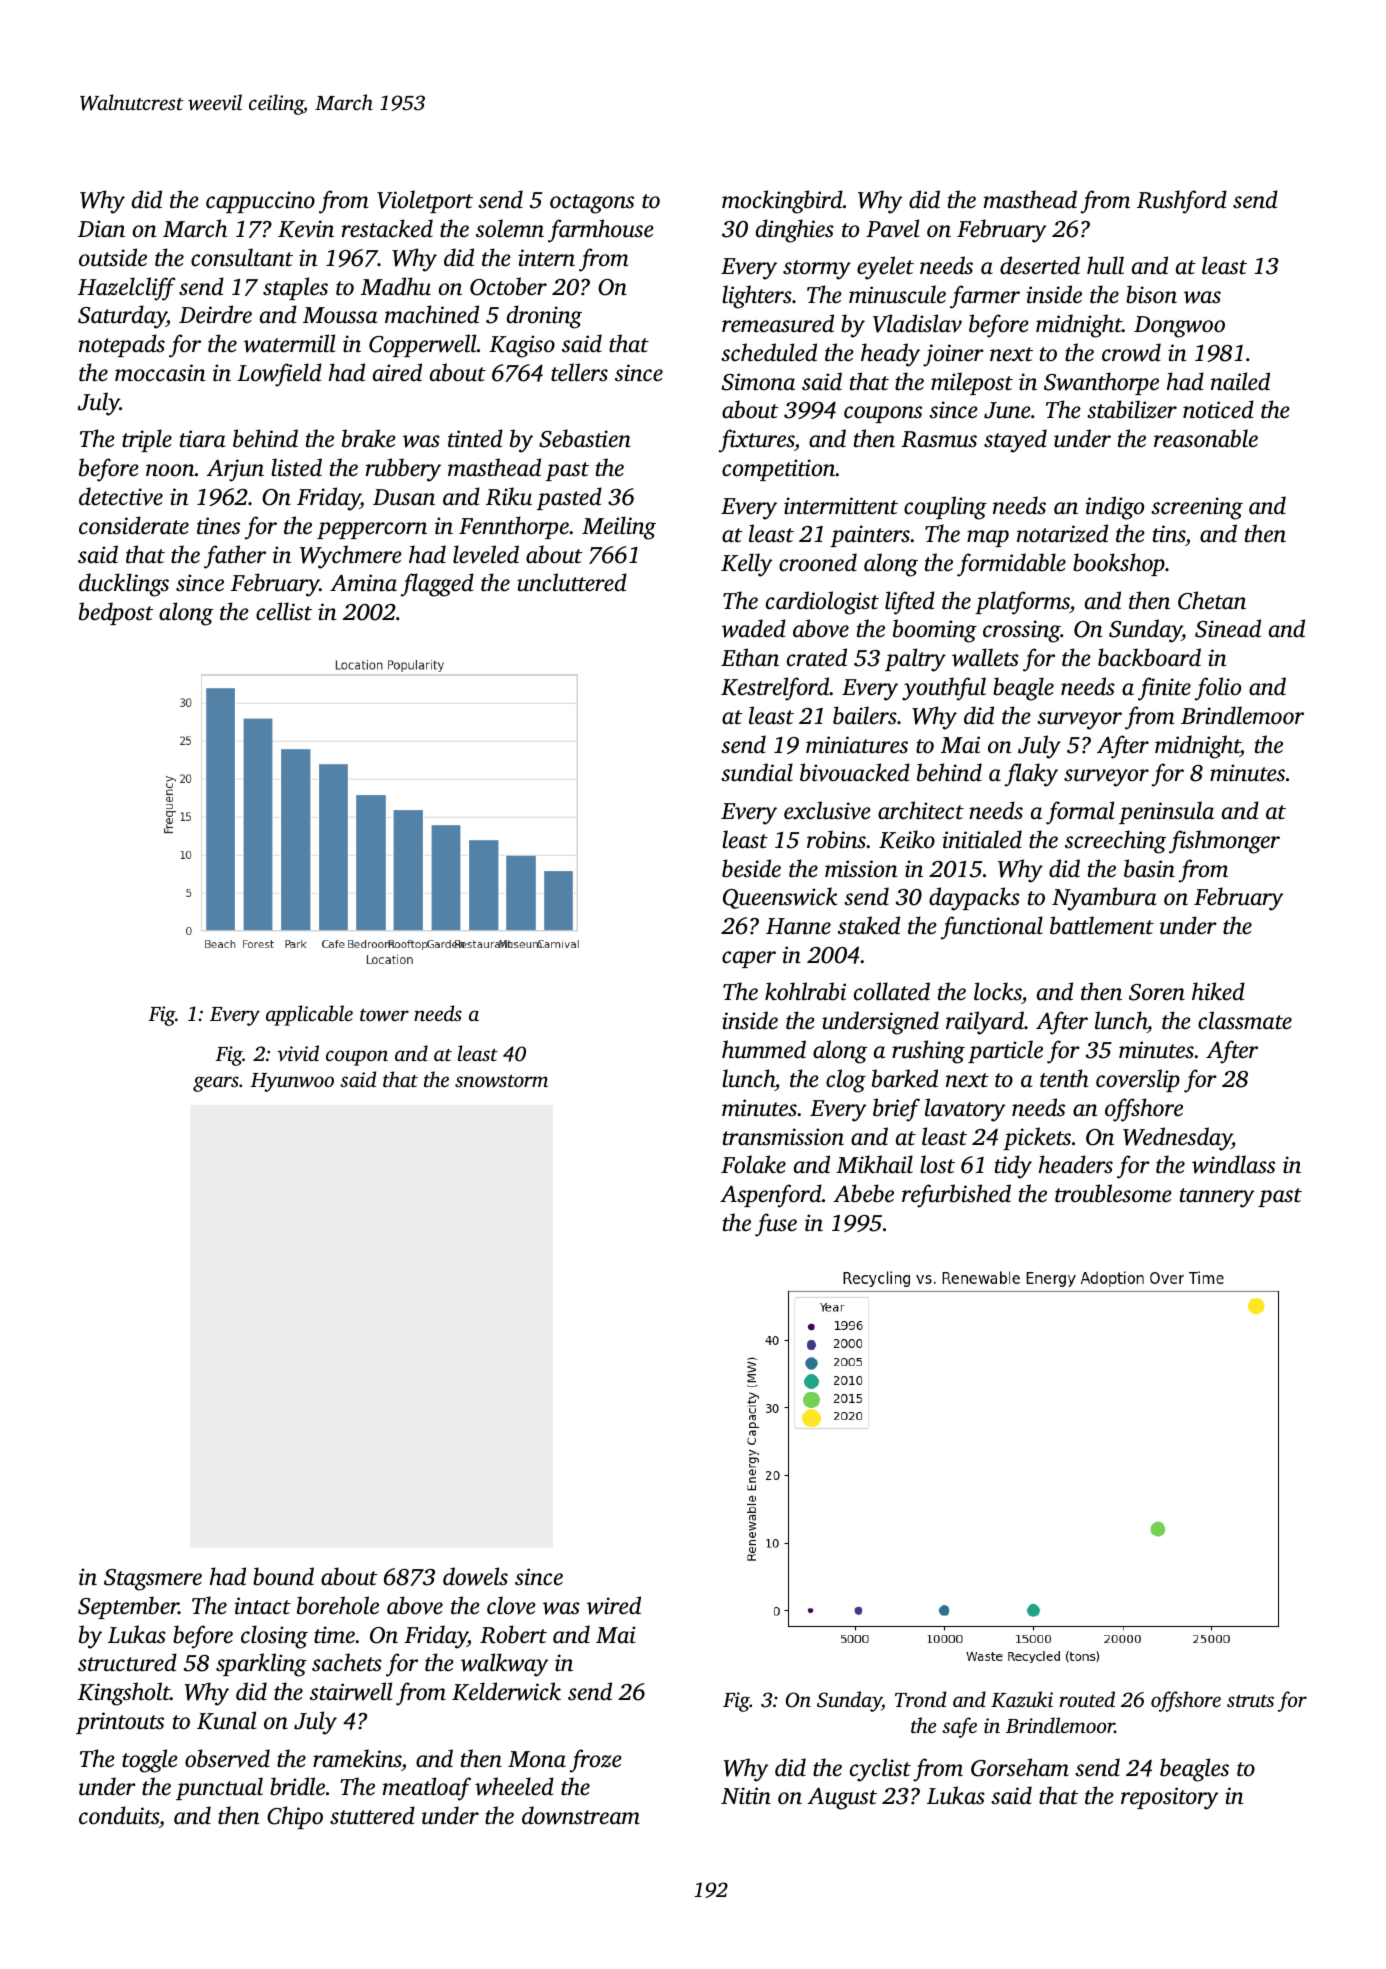 The image size is (1386, 1969). Describe the element at coordinates (757, 441) in the screenshot. I see `fixtures` at that location.
